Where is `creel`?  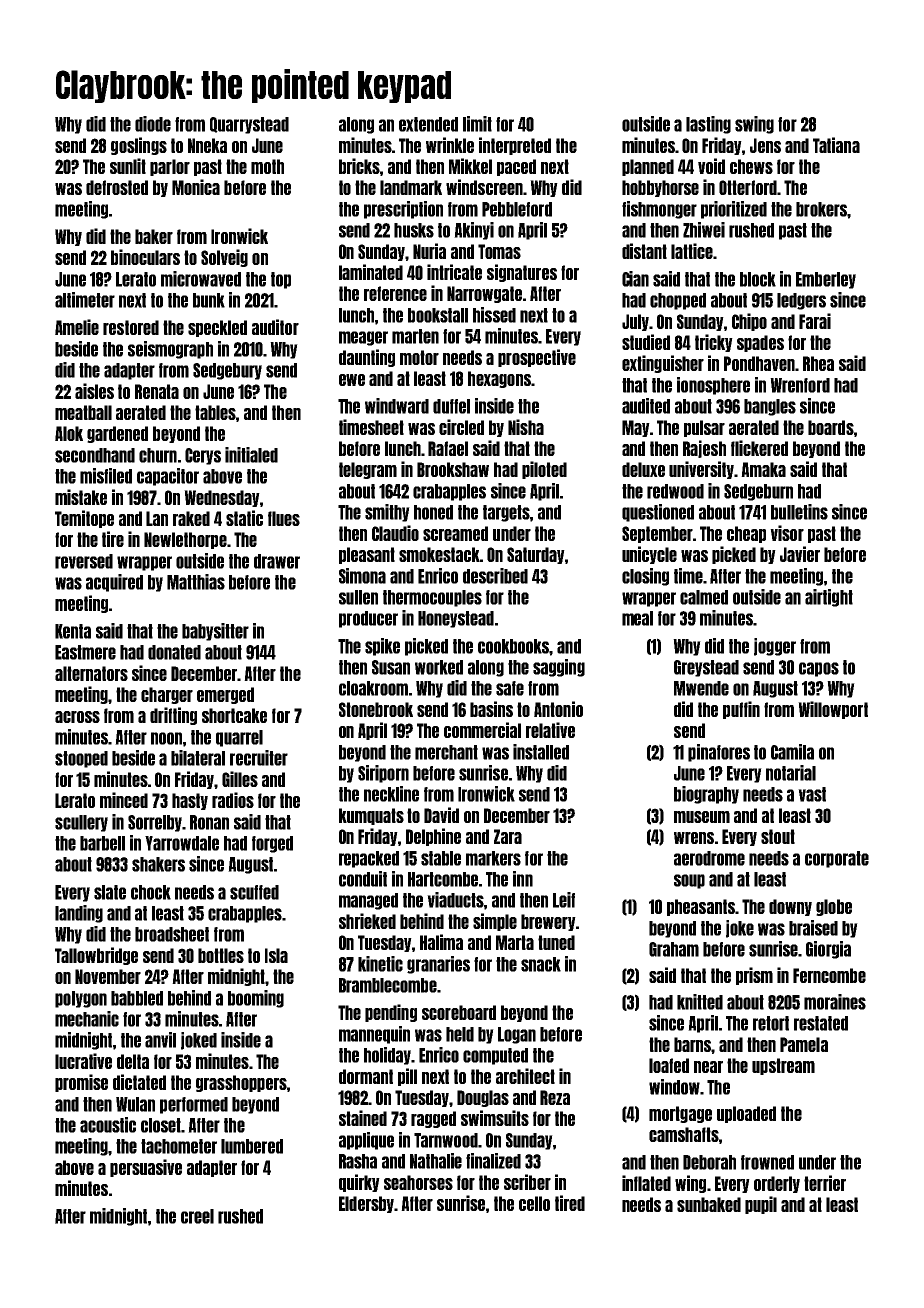 creel is located at coordinates (197, 1216).
